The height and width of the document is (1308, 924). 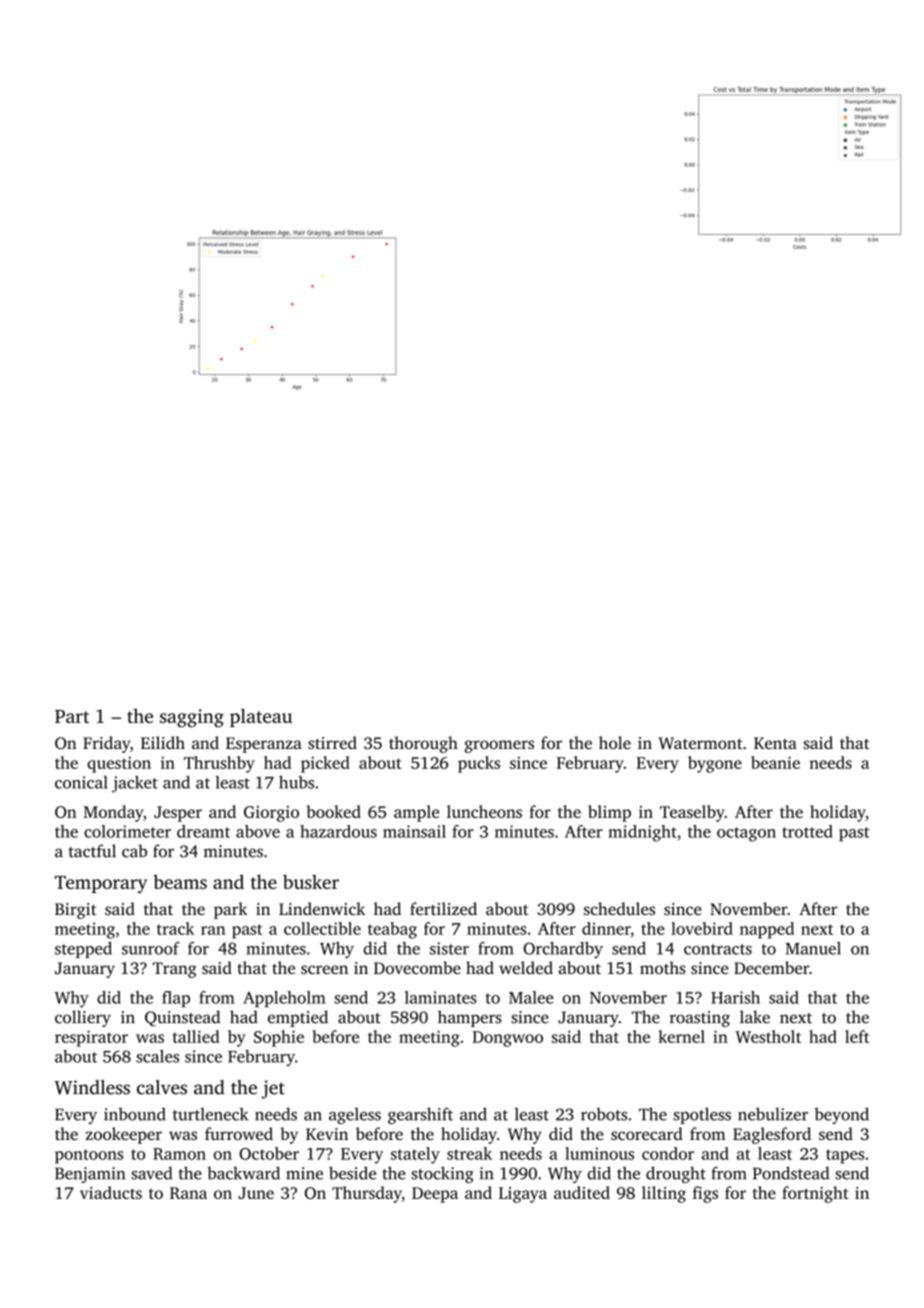 I want to click on hole, so click(x=615, y=742).
